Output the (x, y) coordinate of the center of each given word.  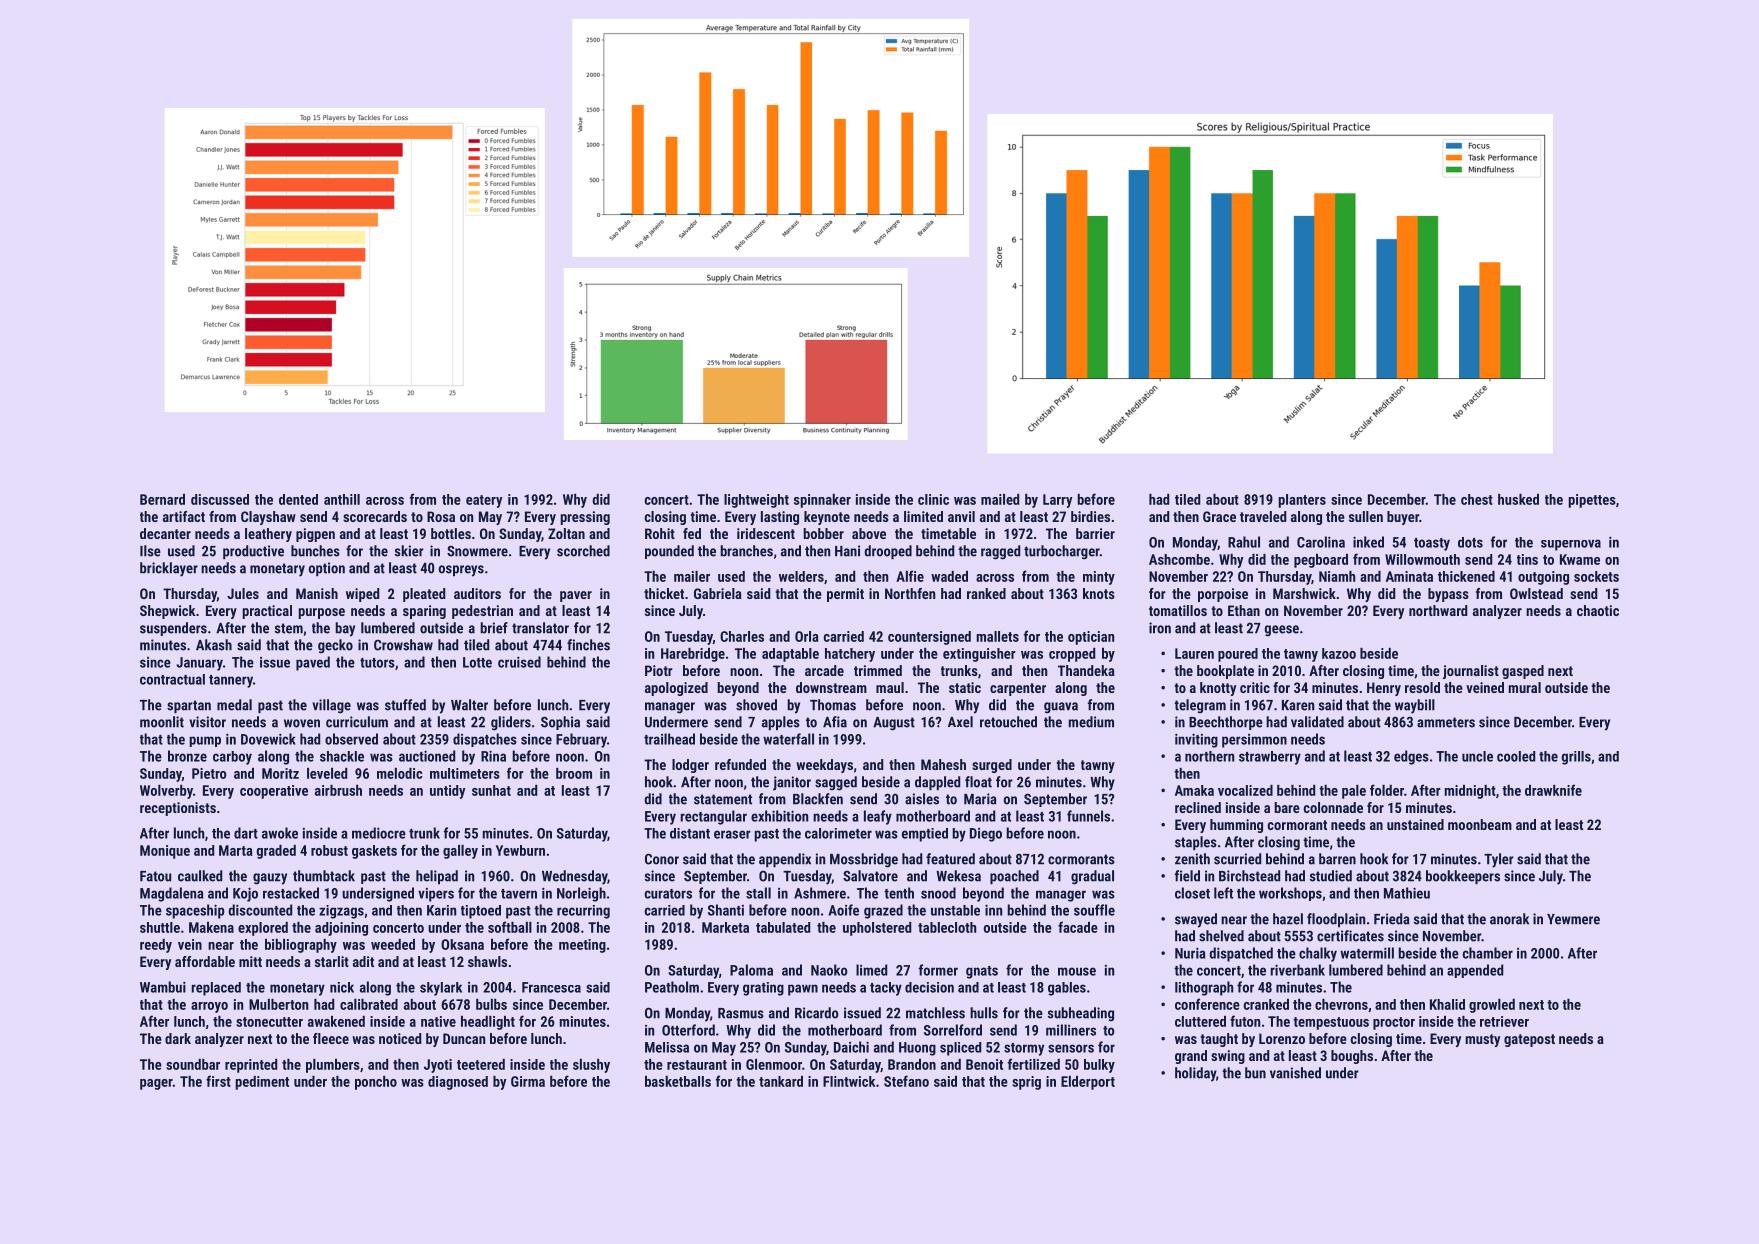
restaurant (697, 1065)
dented (298, 499)
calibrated (369, 1004)
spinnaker (822, 501)
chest (1477, 499)
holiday (1195, 1074)
